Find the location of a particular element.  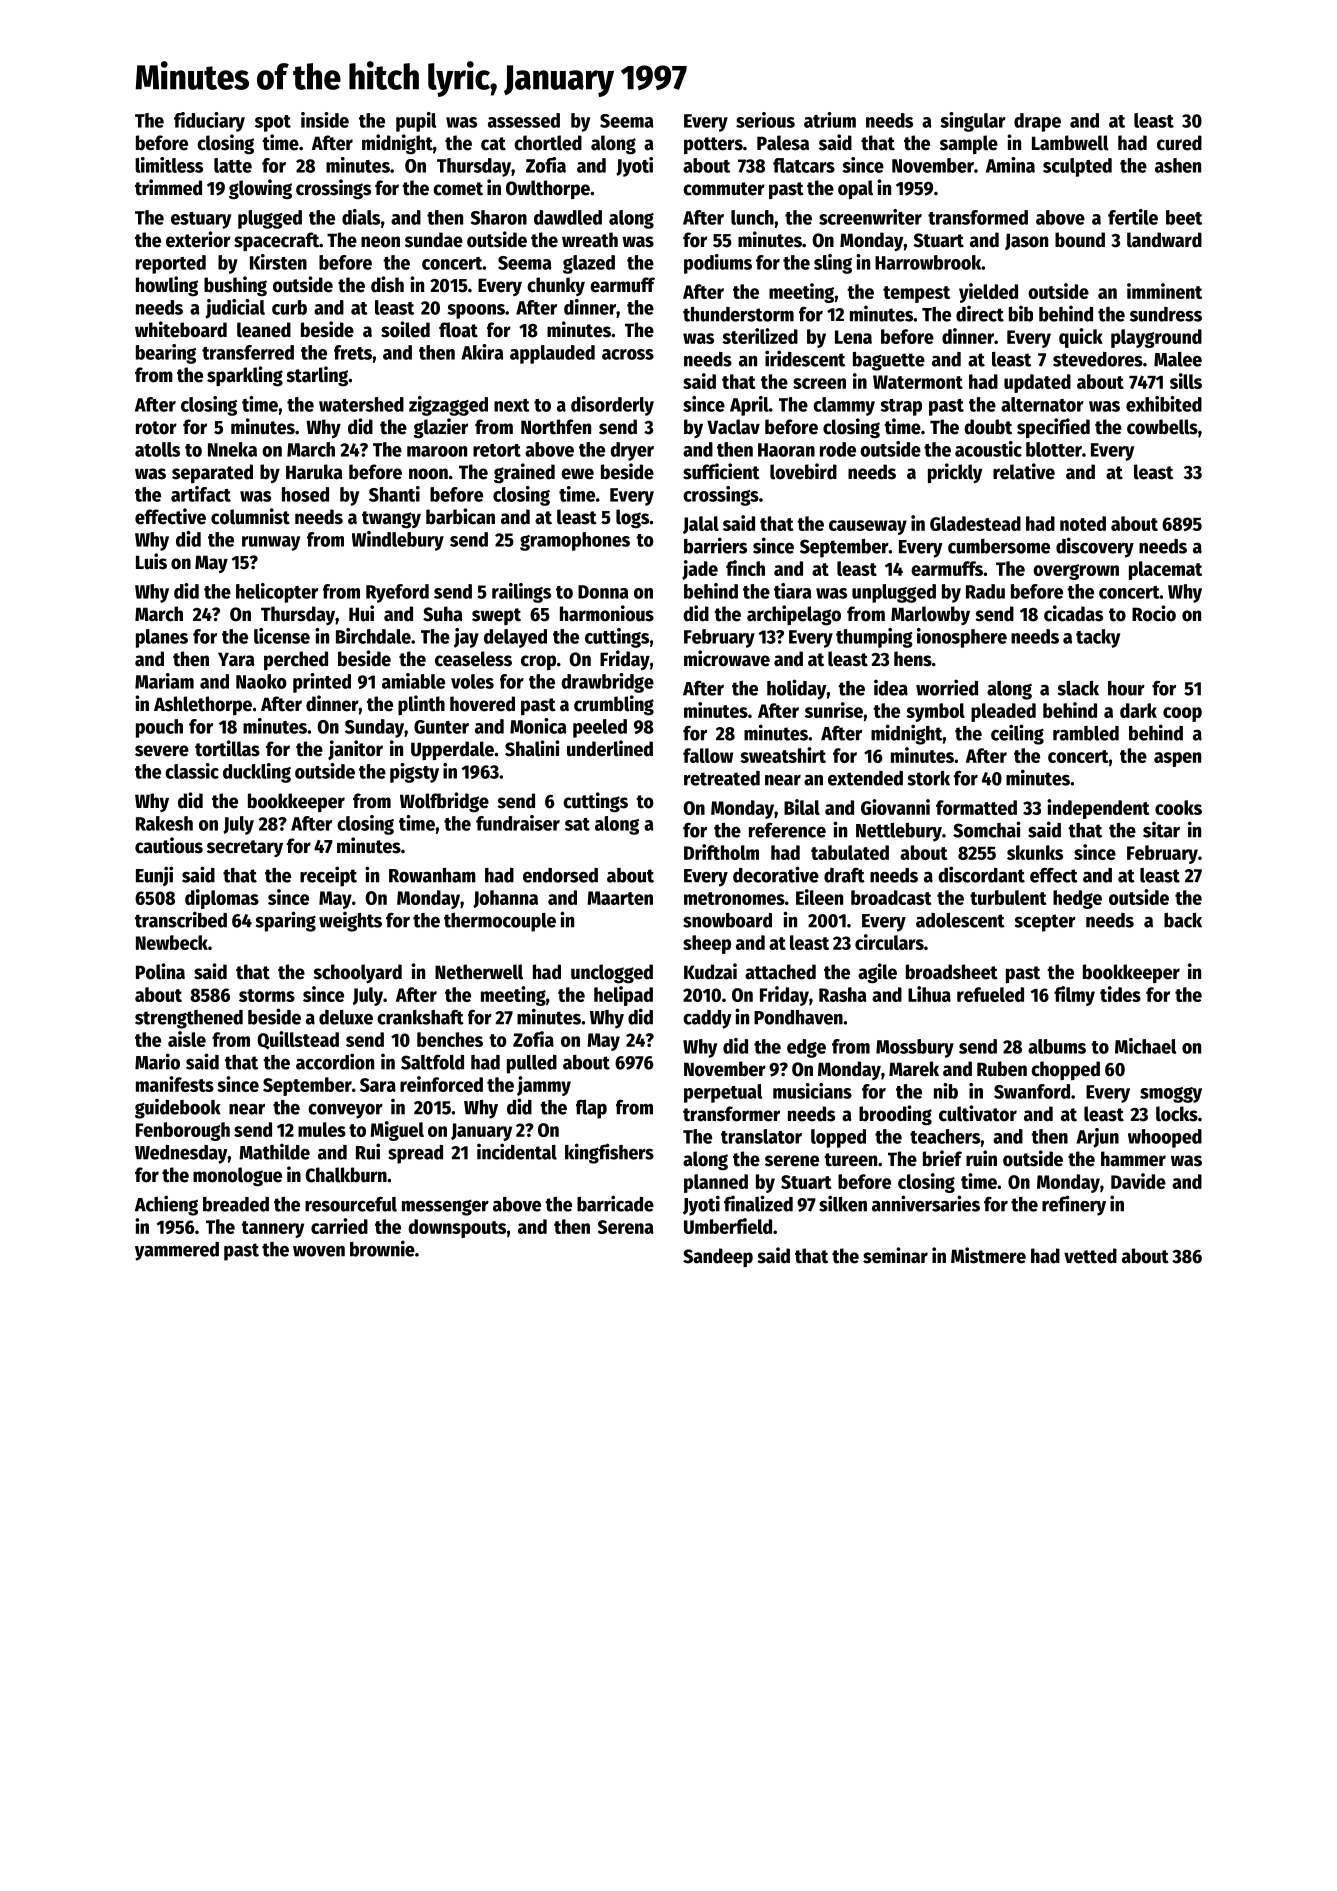

seminar is located at coordinates (895, 1255).
